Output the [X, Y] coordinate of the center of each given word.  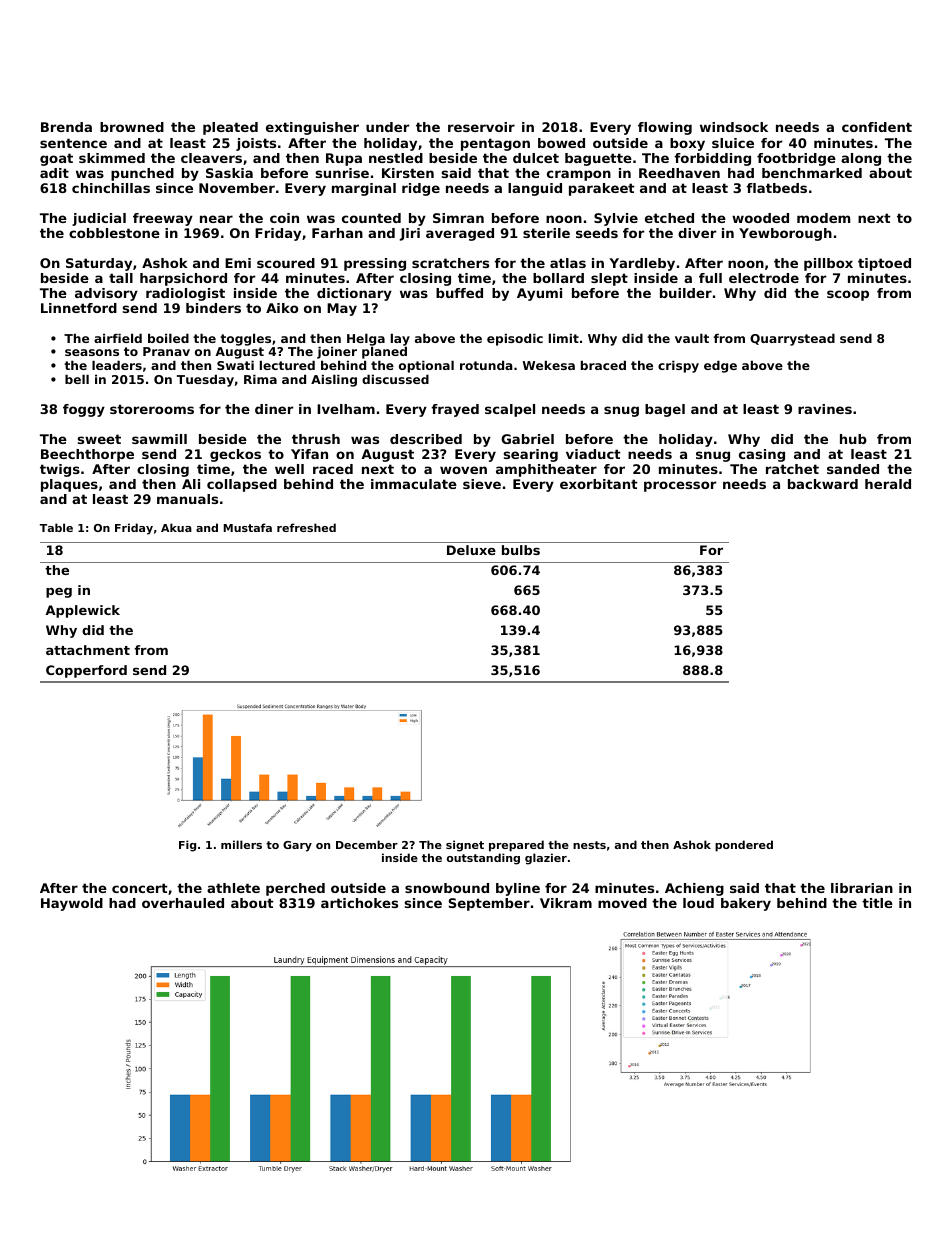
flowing [665, 128]
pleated [230, 128]
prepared [516, 846]
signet [465, 846]
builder [686, 293]
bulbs [521, 550]
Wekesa [548, 365]
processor [680, 486]
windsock [734, 127]
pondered [744, 846]
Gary [297, 846]
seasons [92, 352]
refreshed [306, 527]
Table [56, 527]
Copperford [86, 671]
